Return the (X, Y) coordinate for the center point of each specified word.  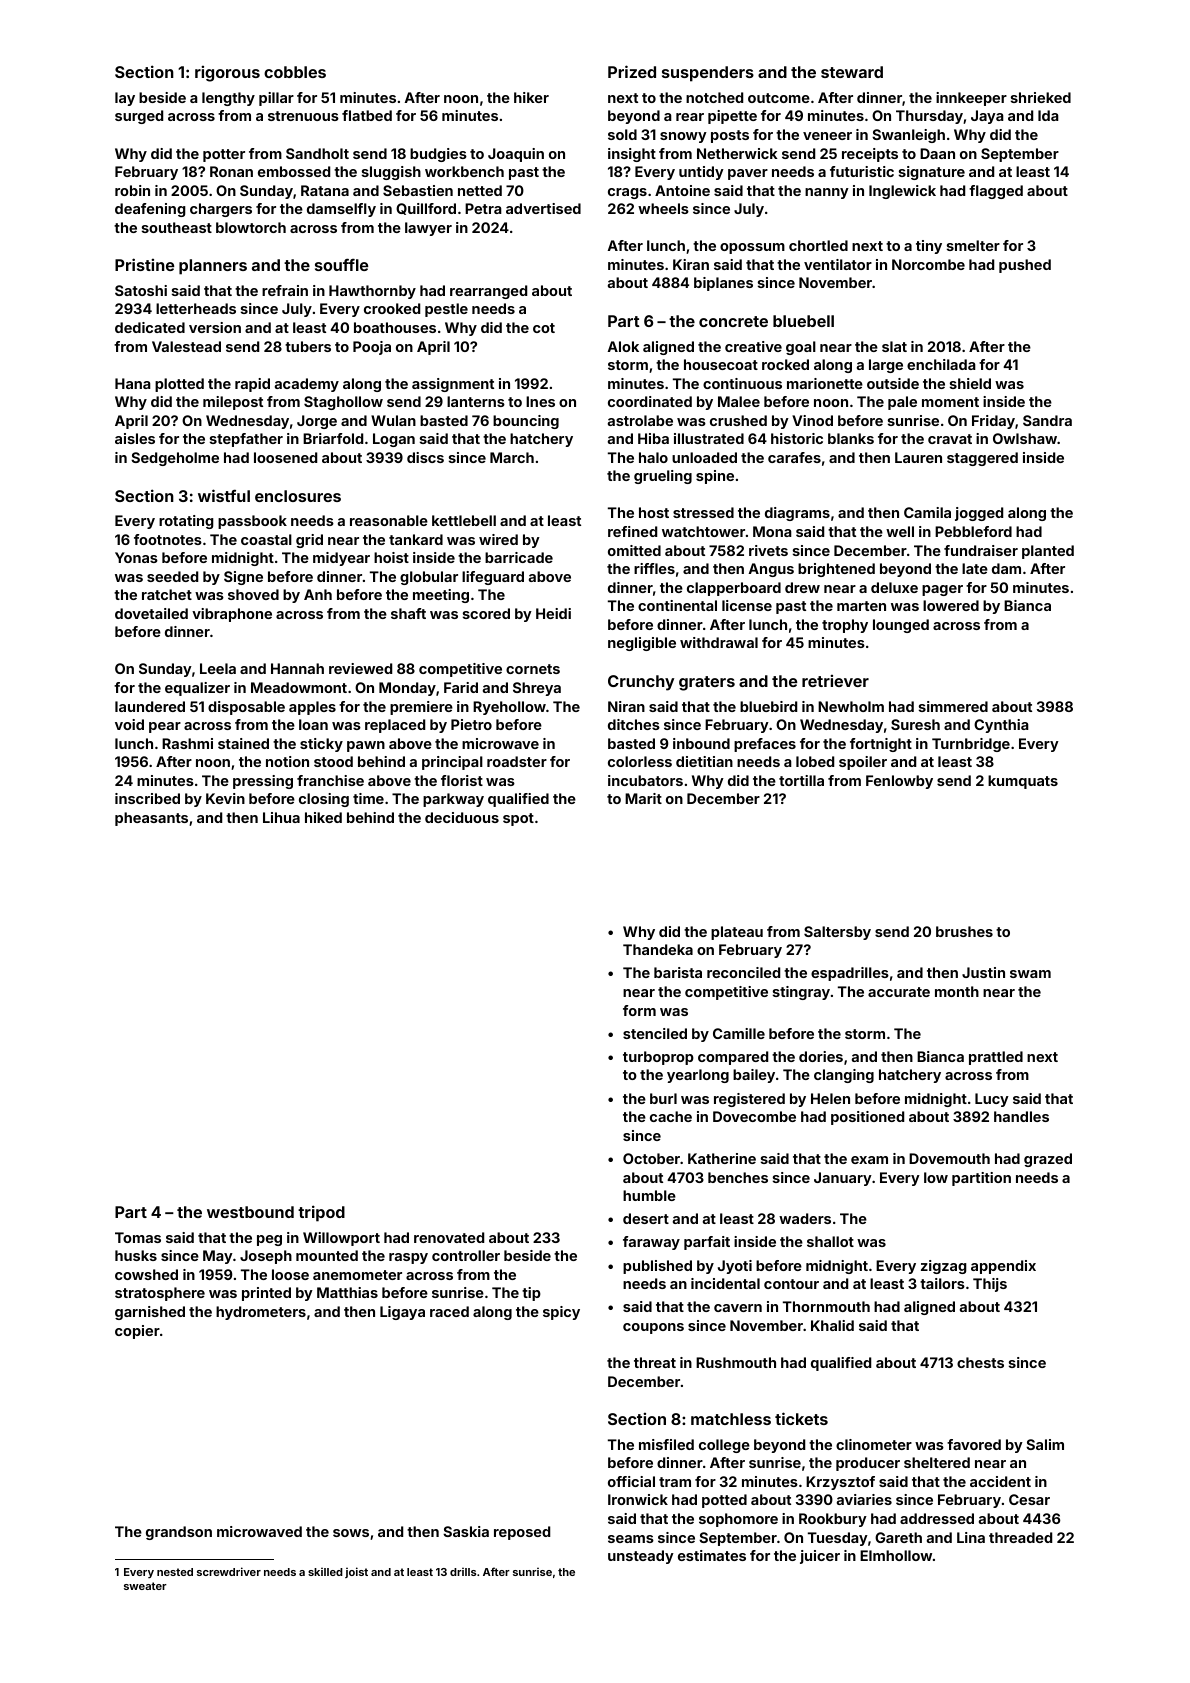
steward (852, 72)
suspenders (708, 74)
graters (707, 683)
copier (137, 1332)
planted (1048, 552)
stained (243, 743)
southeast (177, 227)
